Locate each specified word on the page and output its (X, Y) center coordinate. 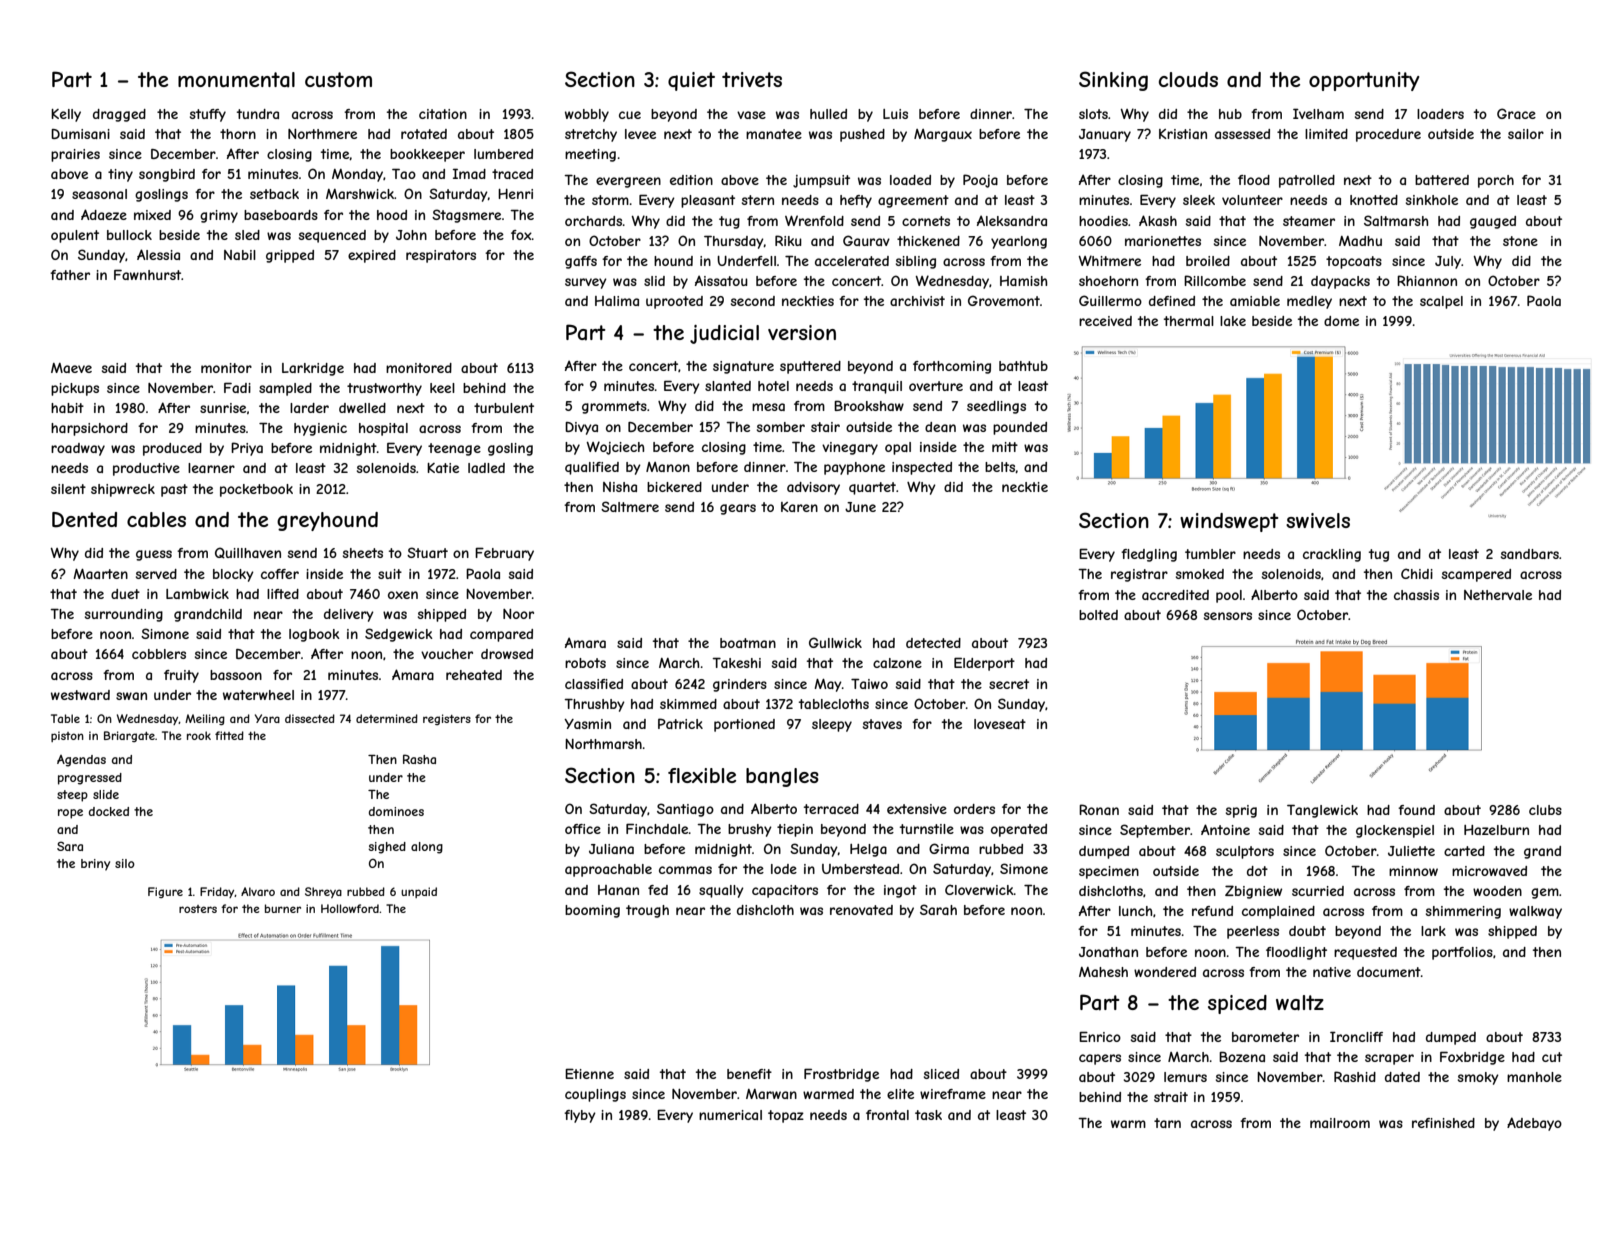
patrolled (1307, 181)
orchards (593, 221)
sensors (1228, 616)
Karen (799, 507)
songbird (167, 175)
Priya (247, 449)
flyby (580, 1116)
